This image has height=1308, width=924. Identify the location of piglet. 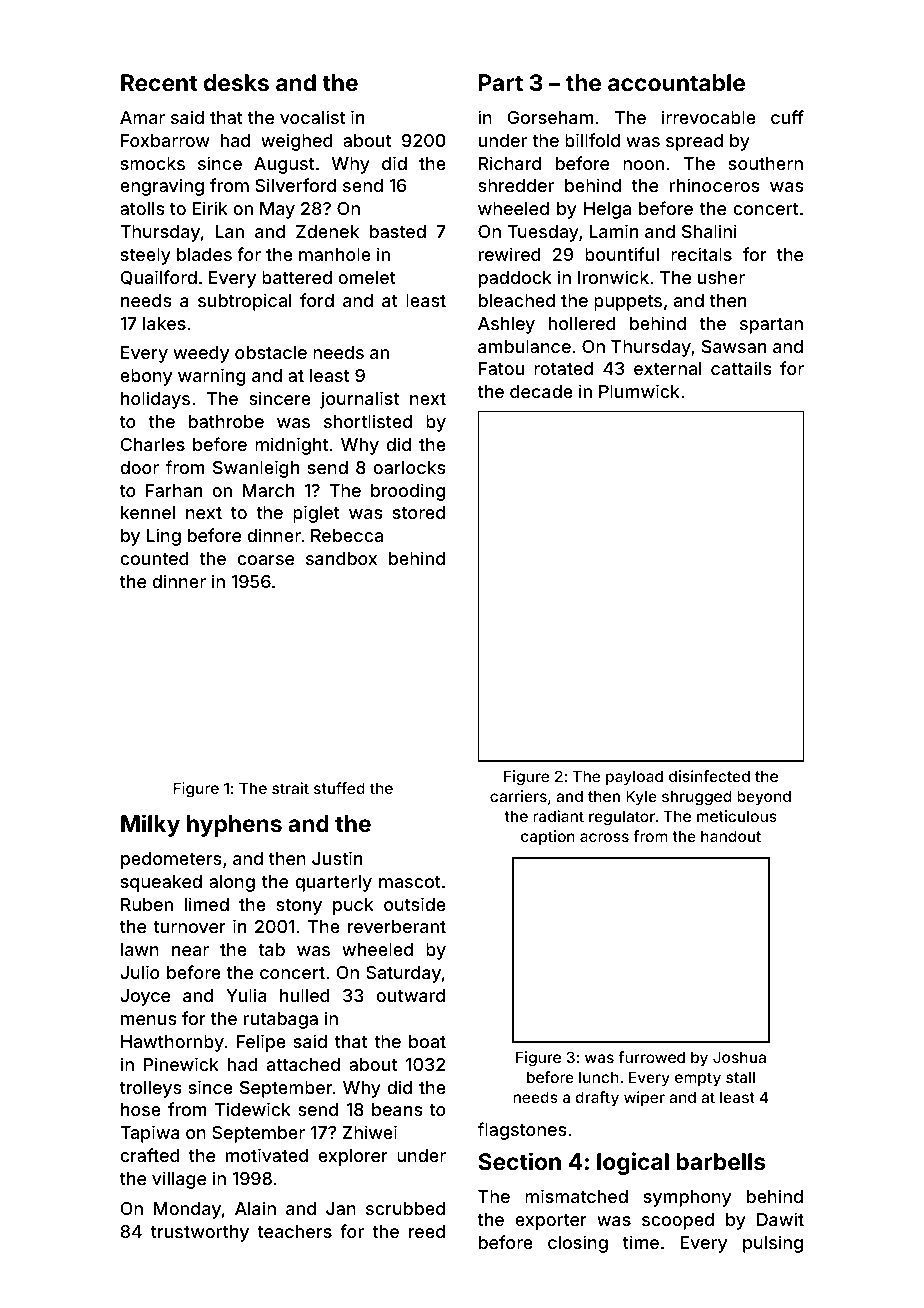
(316, 514).
